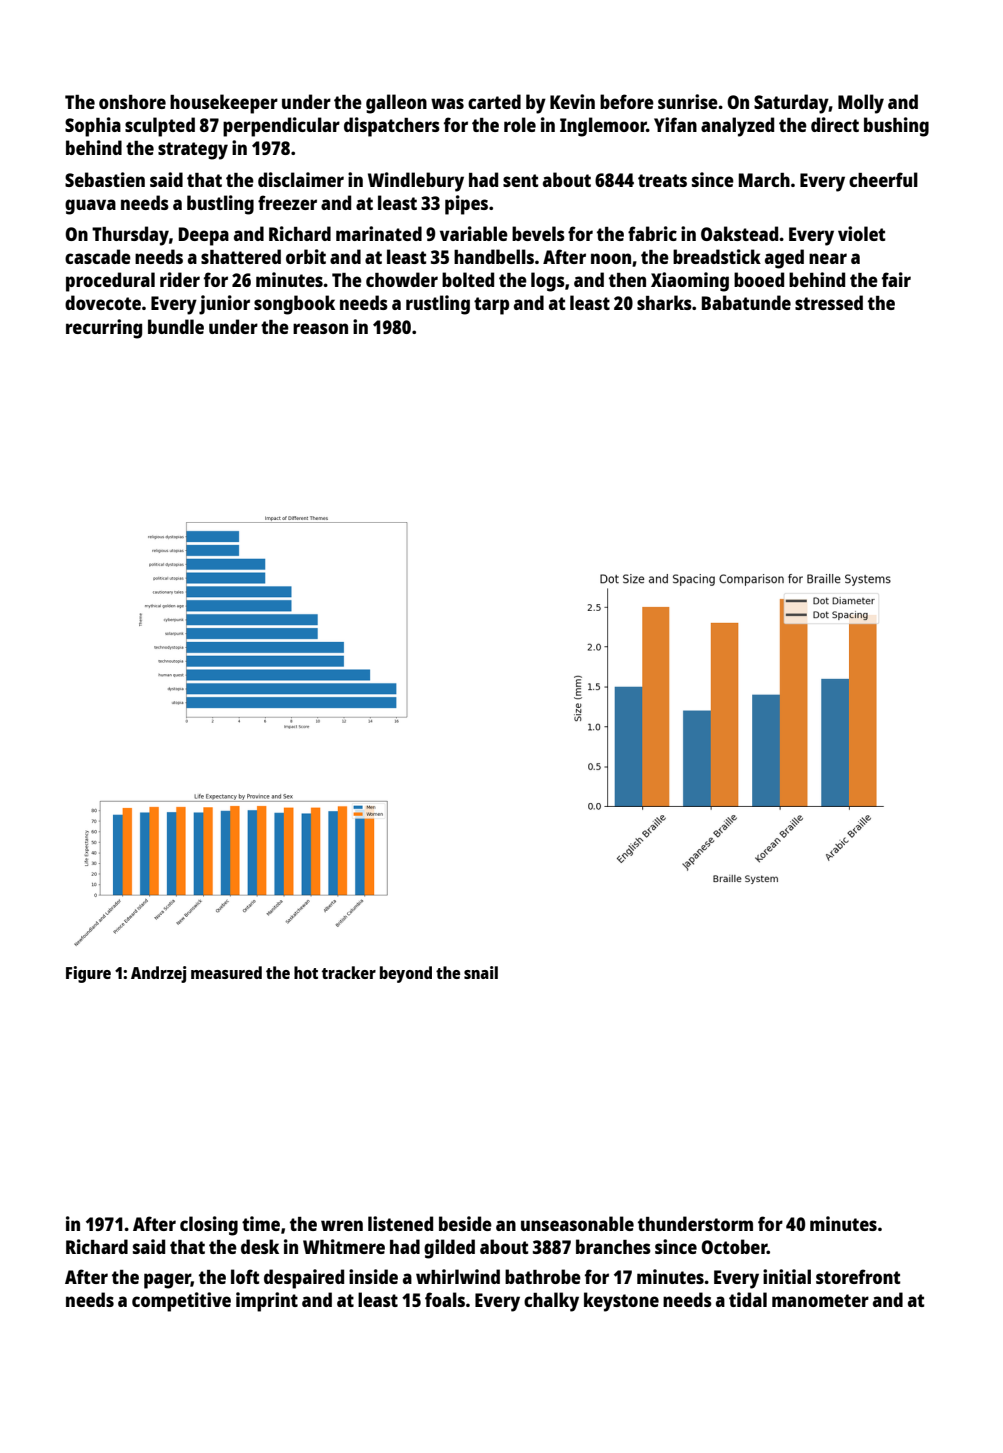 The height and width of the screenshot is (1453, 1003). What do you see at coordinates (664, 302) in the screenshot?
I see `sharks` at bounding box center [664, 302].
